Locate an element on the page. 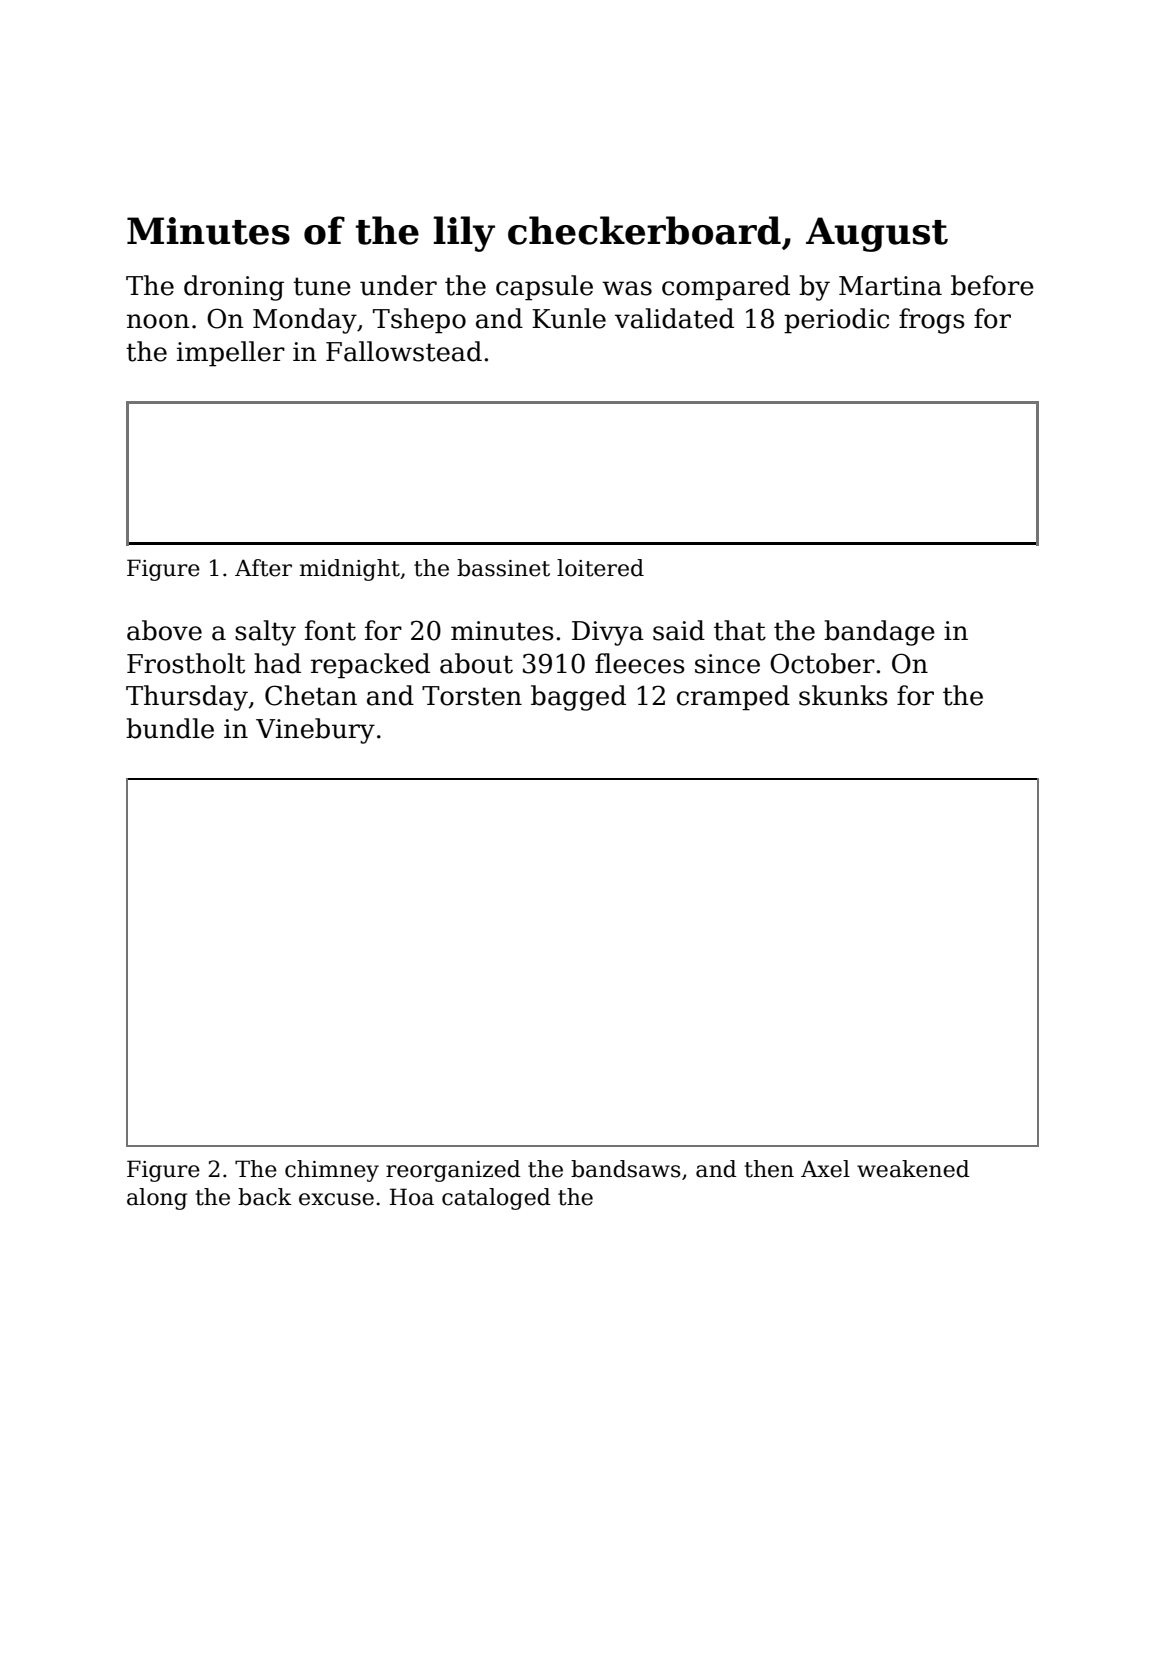 The image size is (1165, 1654). loitered is located at coordinates (600, 568).
